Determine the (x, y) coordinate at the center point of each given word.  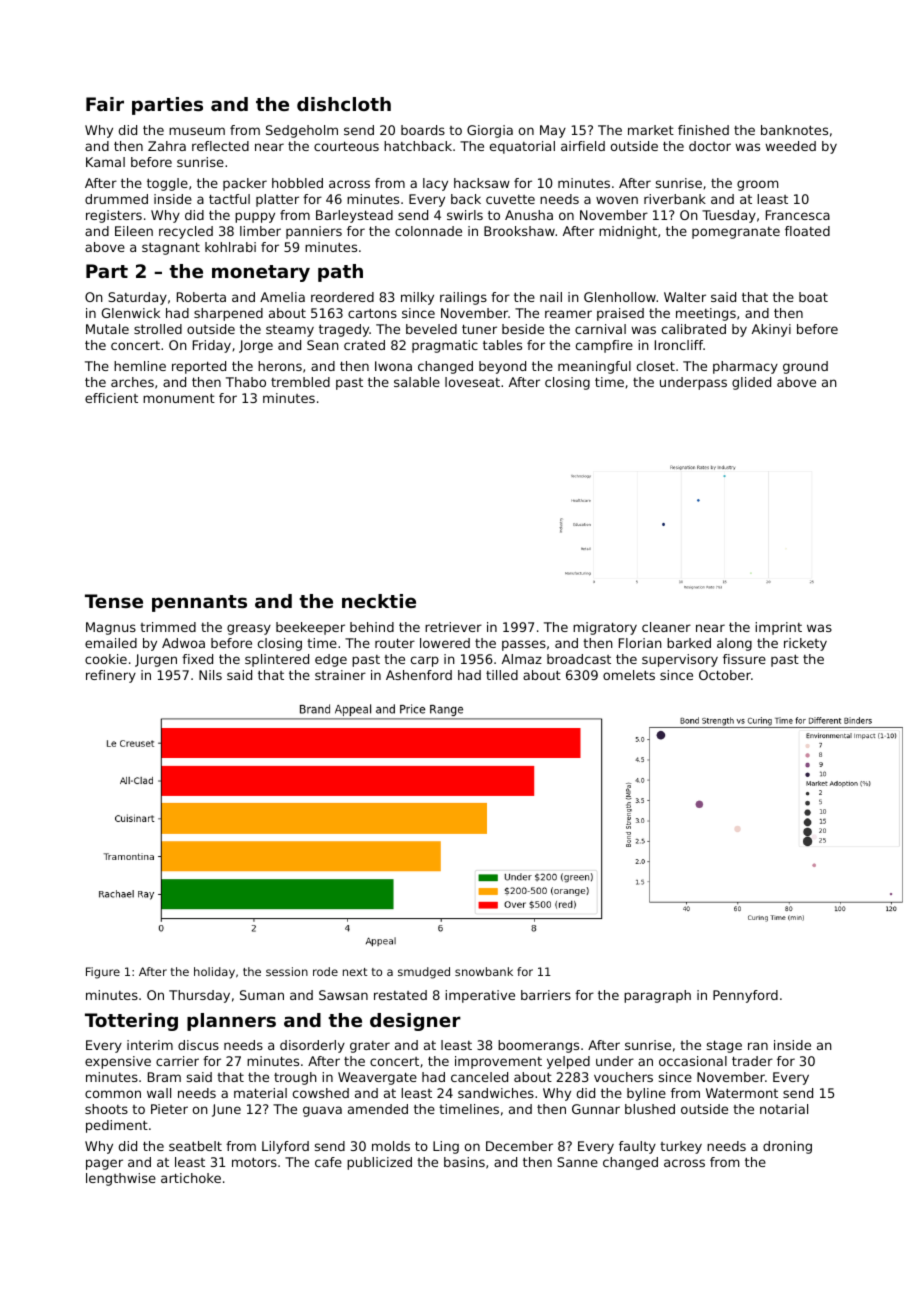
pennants (199, 603)
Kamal (105, 162)
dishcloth (344, 104)
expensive (118, 1062)
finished (703, 130)
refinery (111, 676)
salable (417, 382)
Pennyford (745, 996)
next (355, 972)
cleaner (666, 627)
